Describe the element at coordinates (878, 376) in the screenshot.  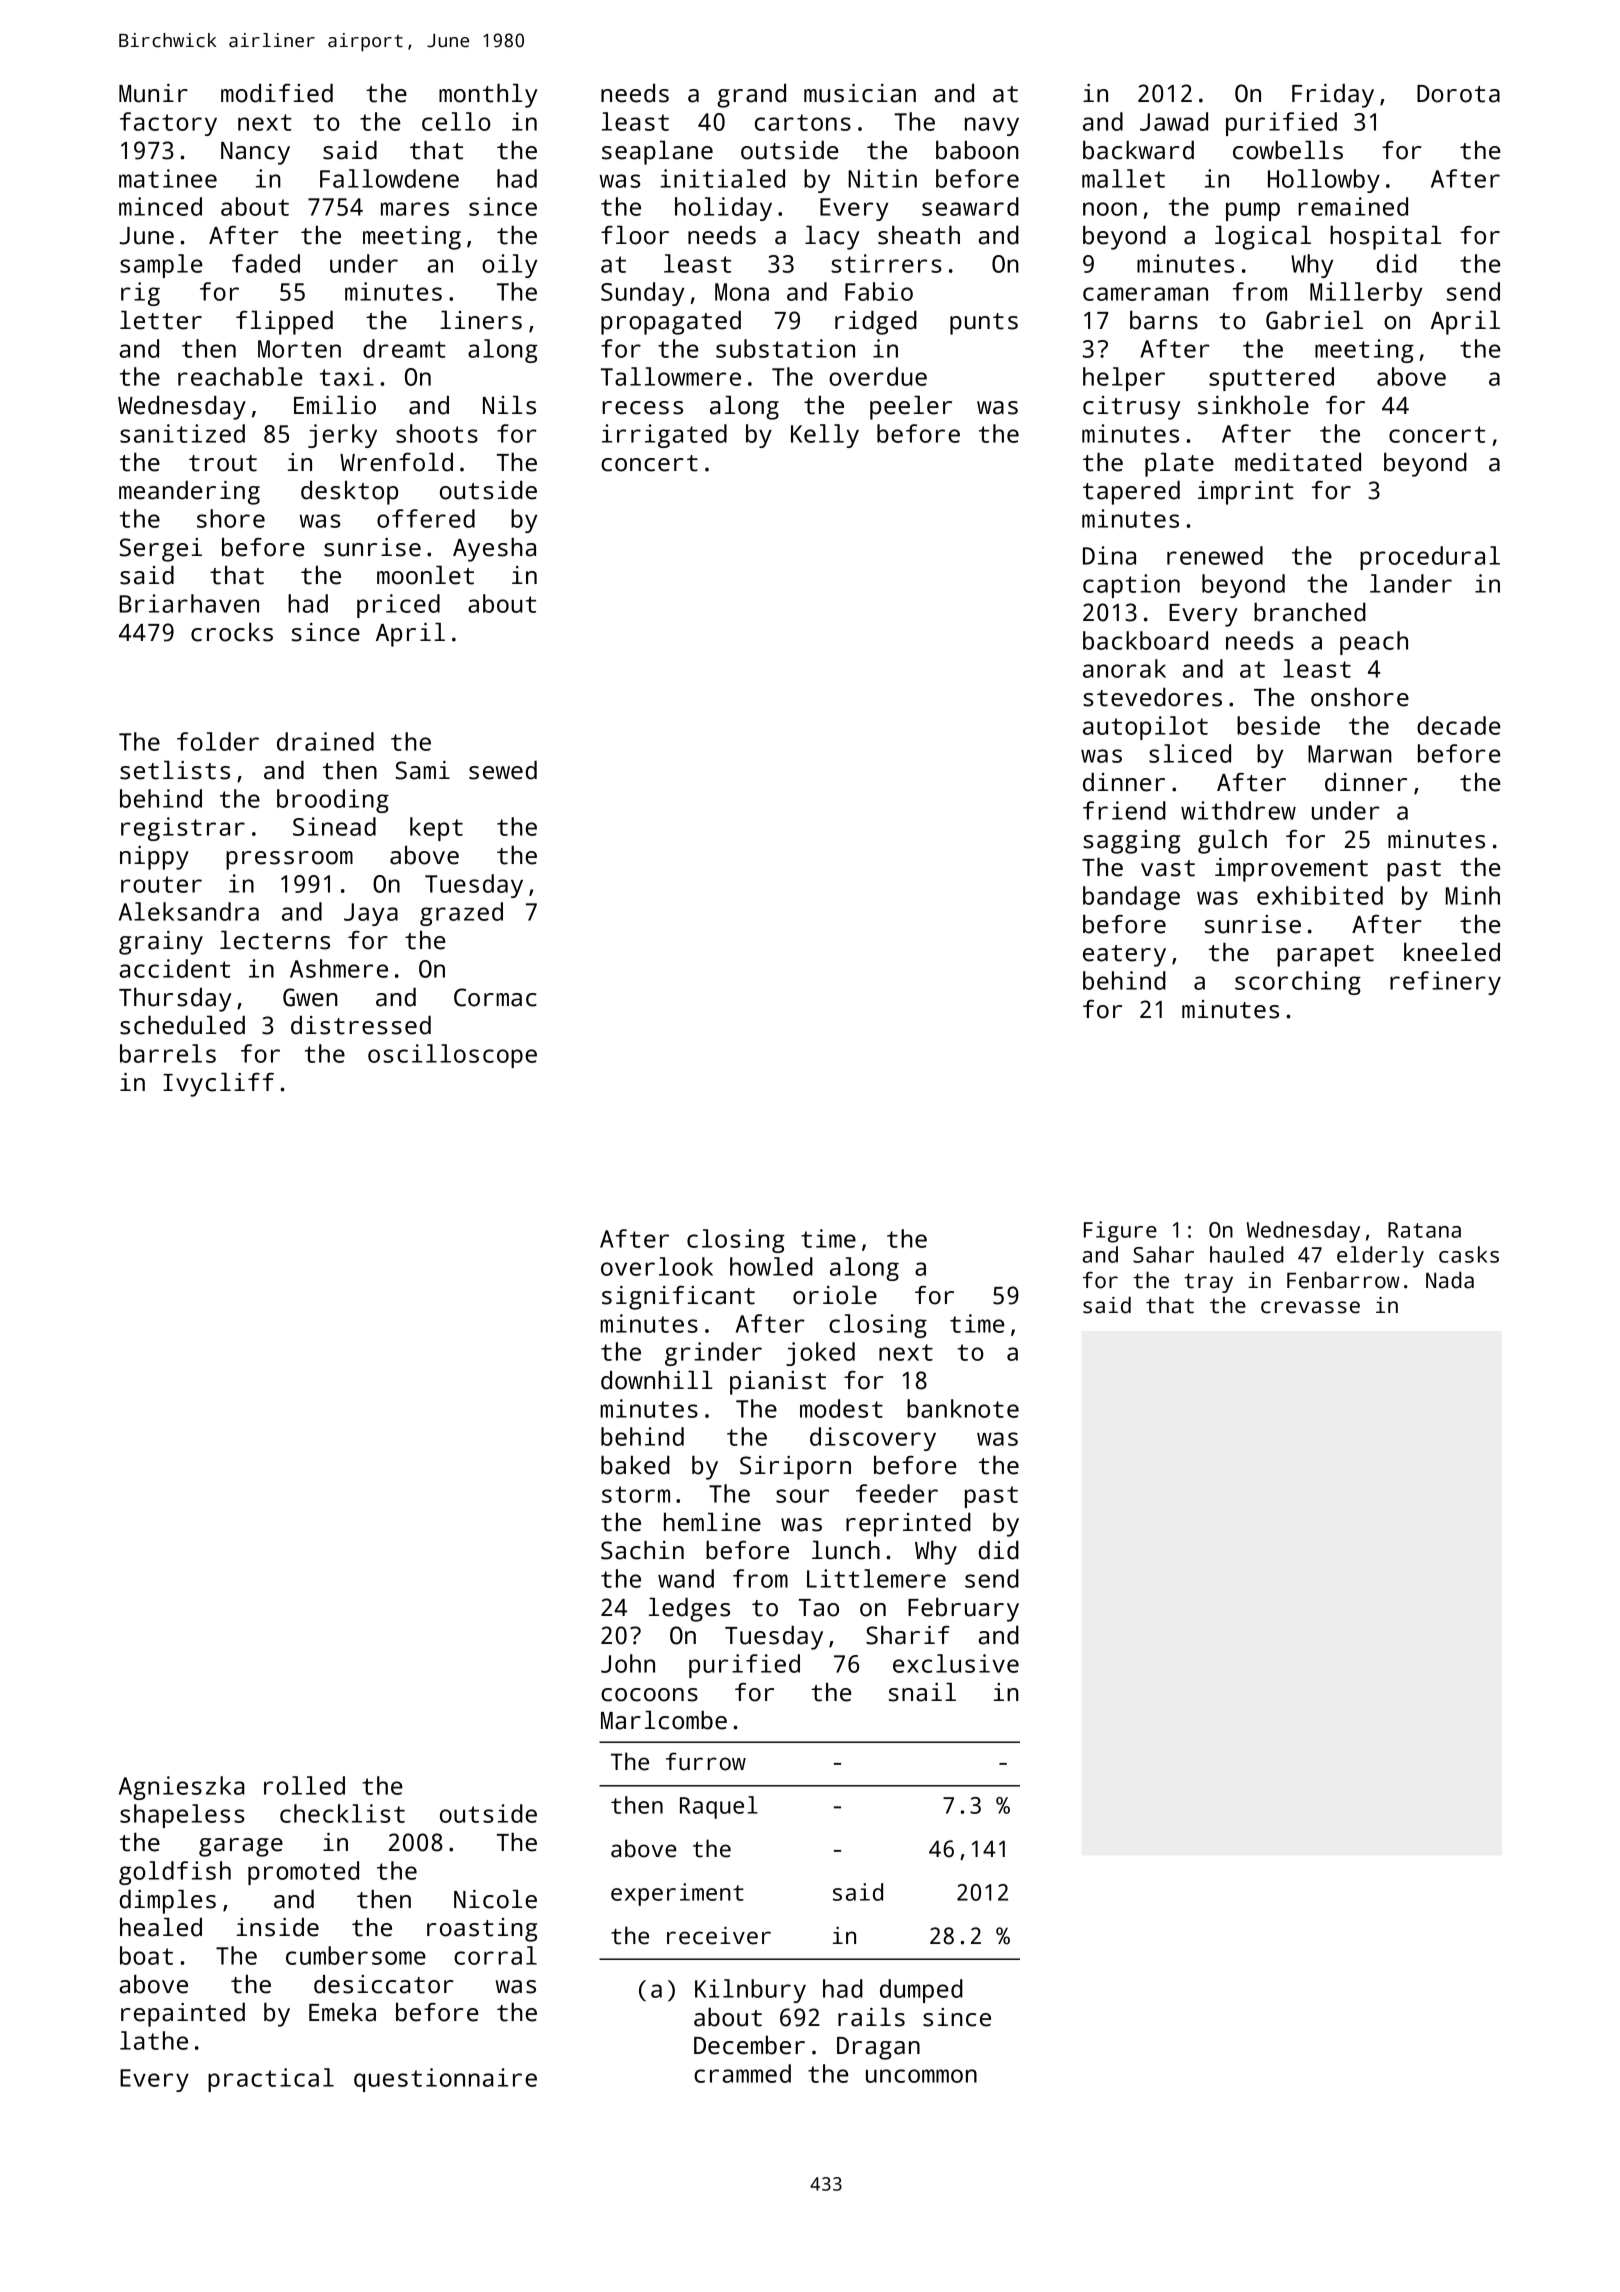
I see `overdue` at that location.
